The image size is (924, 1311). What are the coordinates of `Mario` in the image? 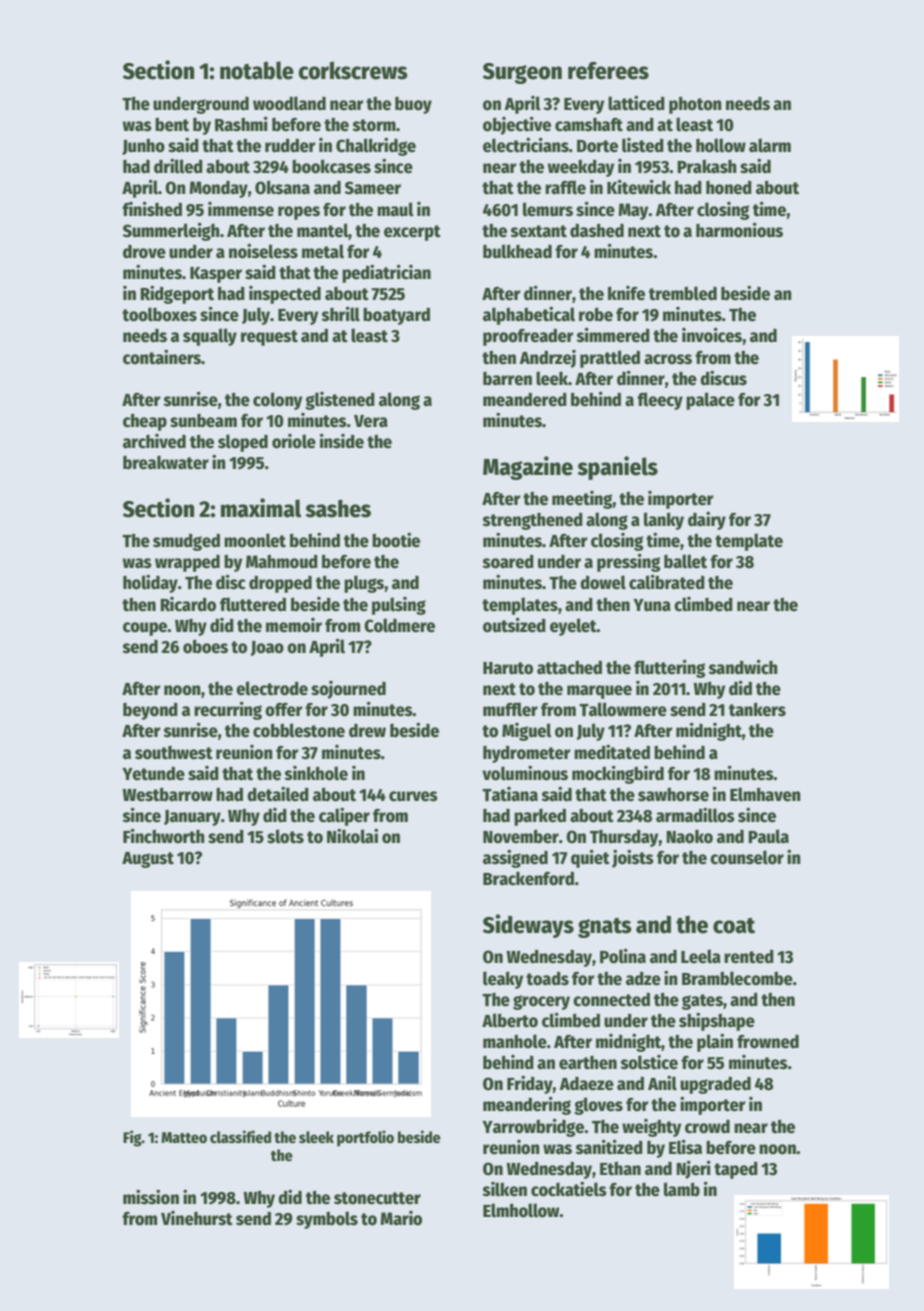 It's located at (401, 1218).
